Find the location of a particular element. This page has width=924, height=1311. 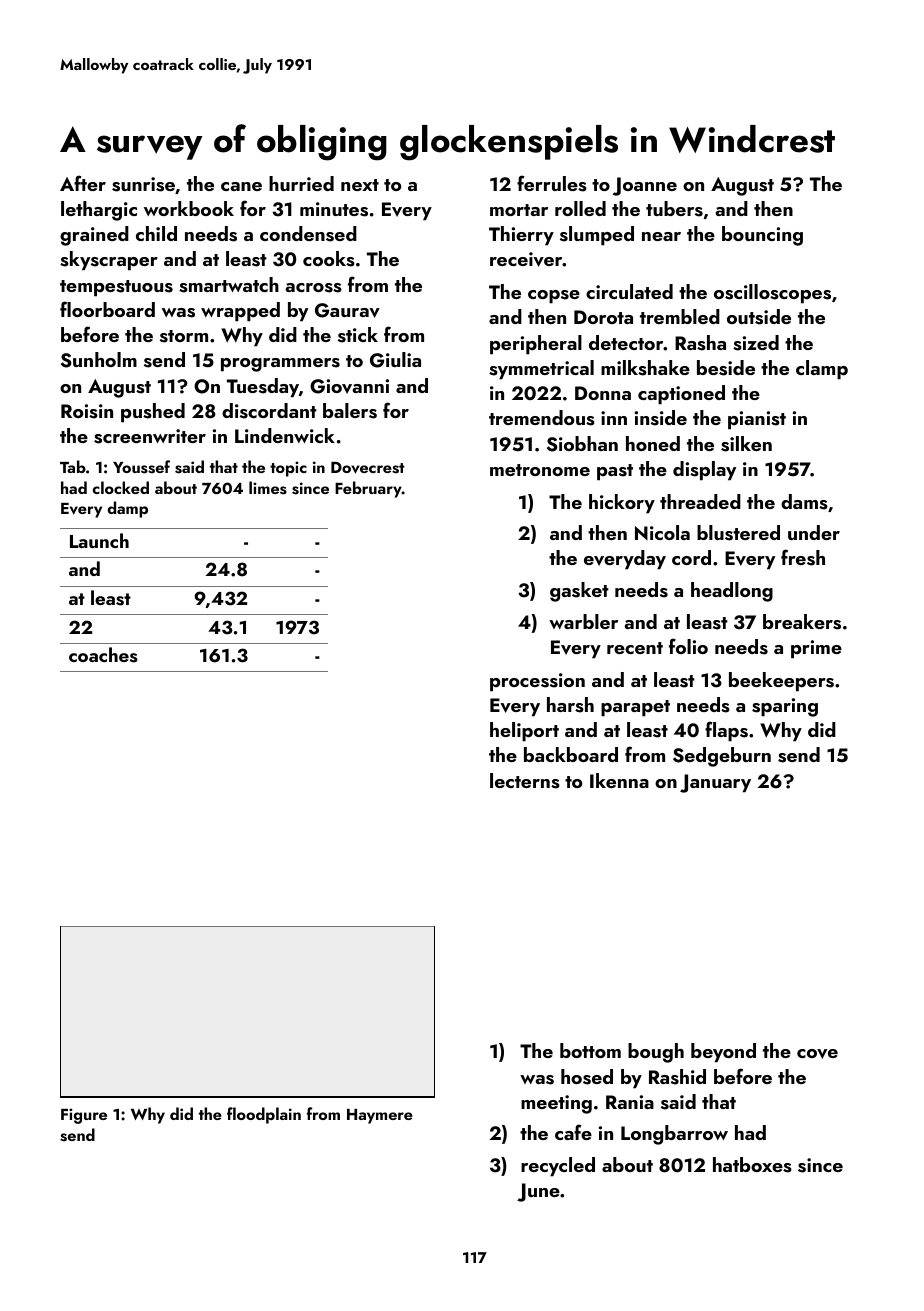

lecterns is located at coordinates (525, 781).
